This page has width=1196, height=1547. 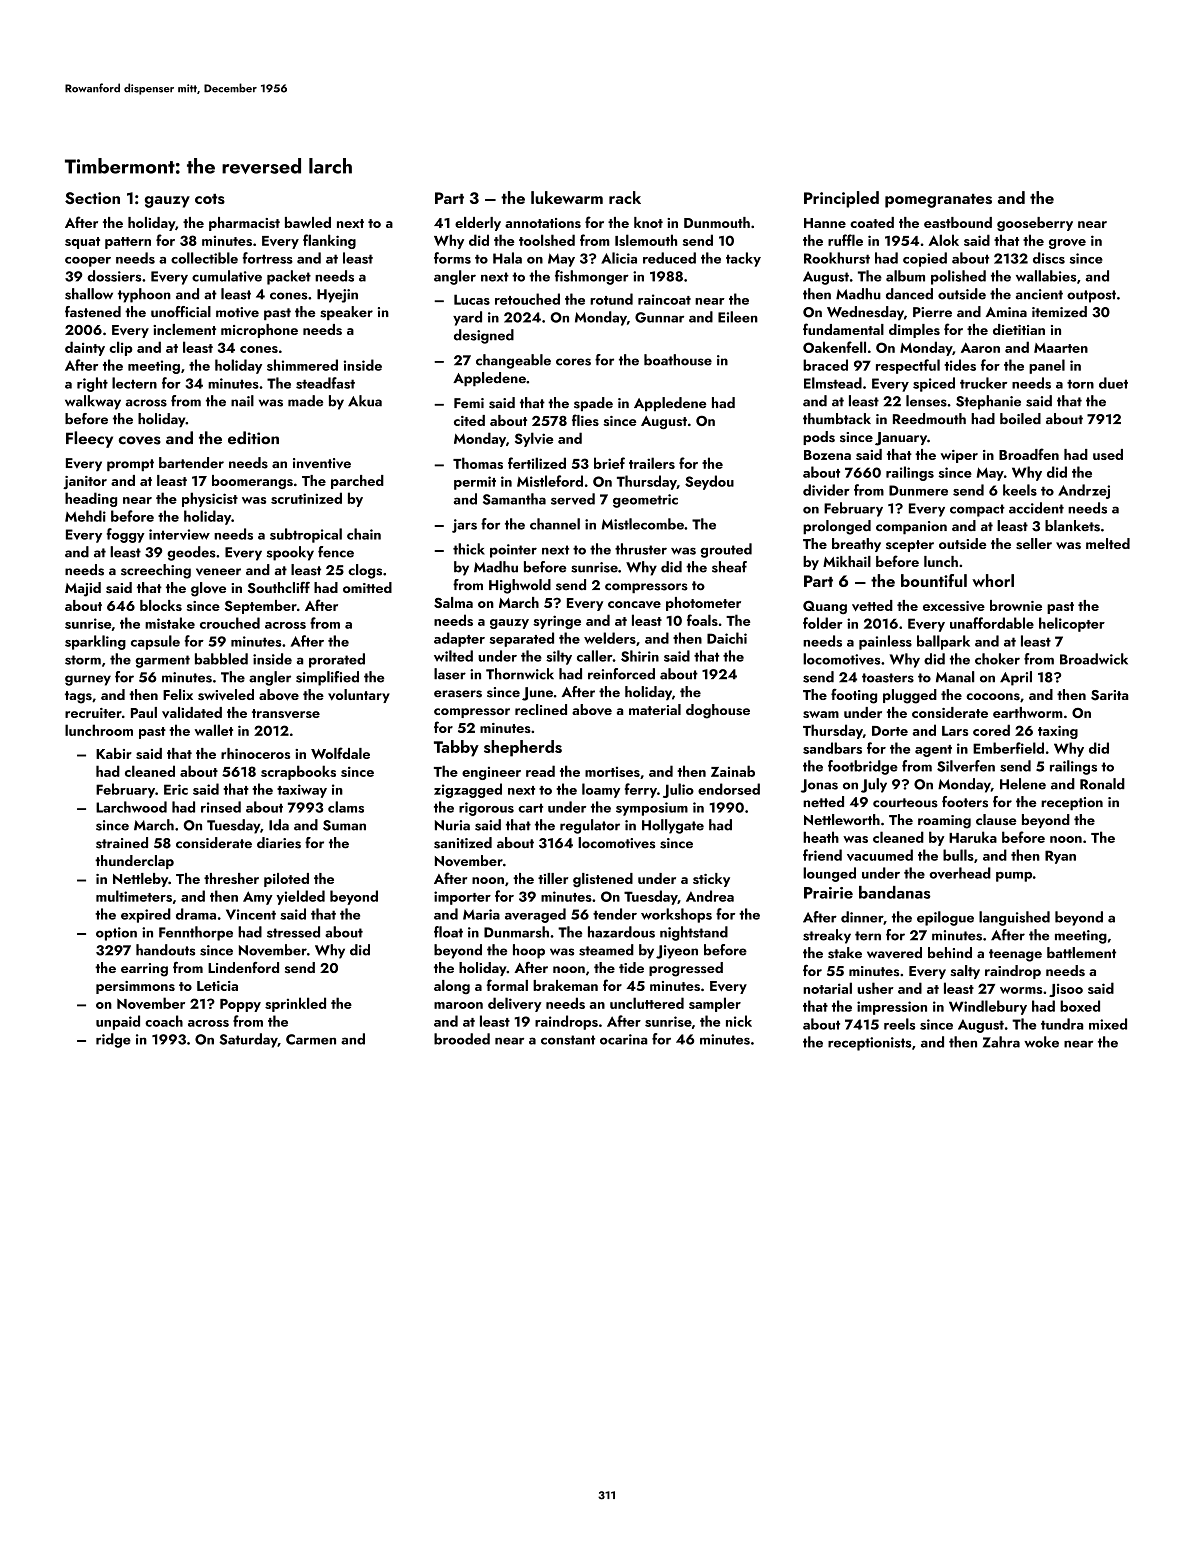 What do you see at coordinates (279, 843) in the page?
I see `diaries` at bounding box center [279, 843].
